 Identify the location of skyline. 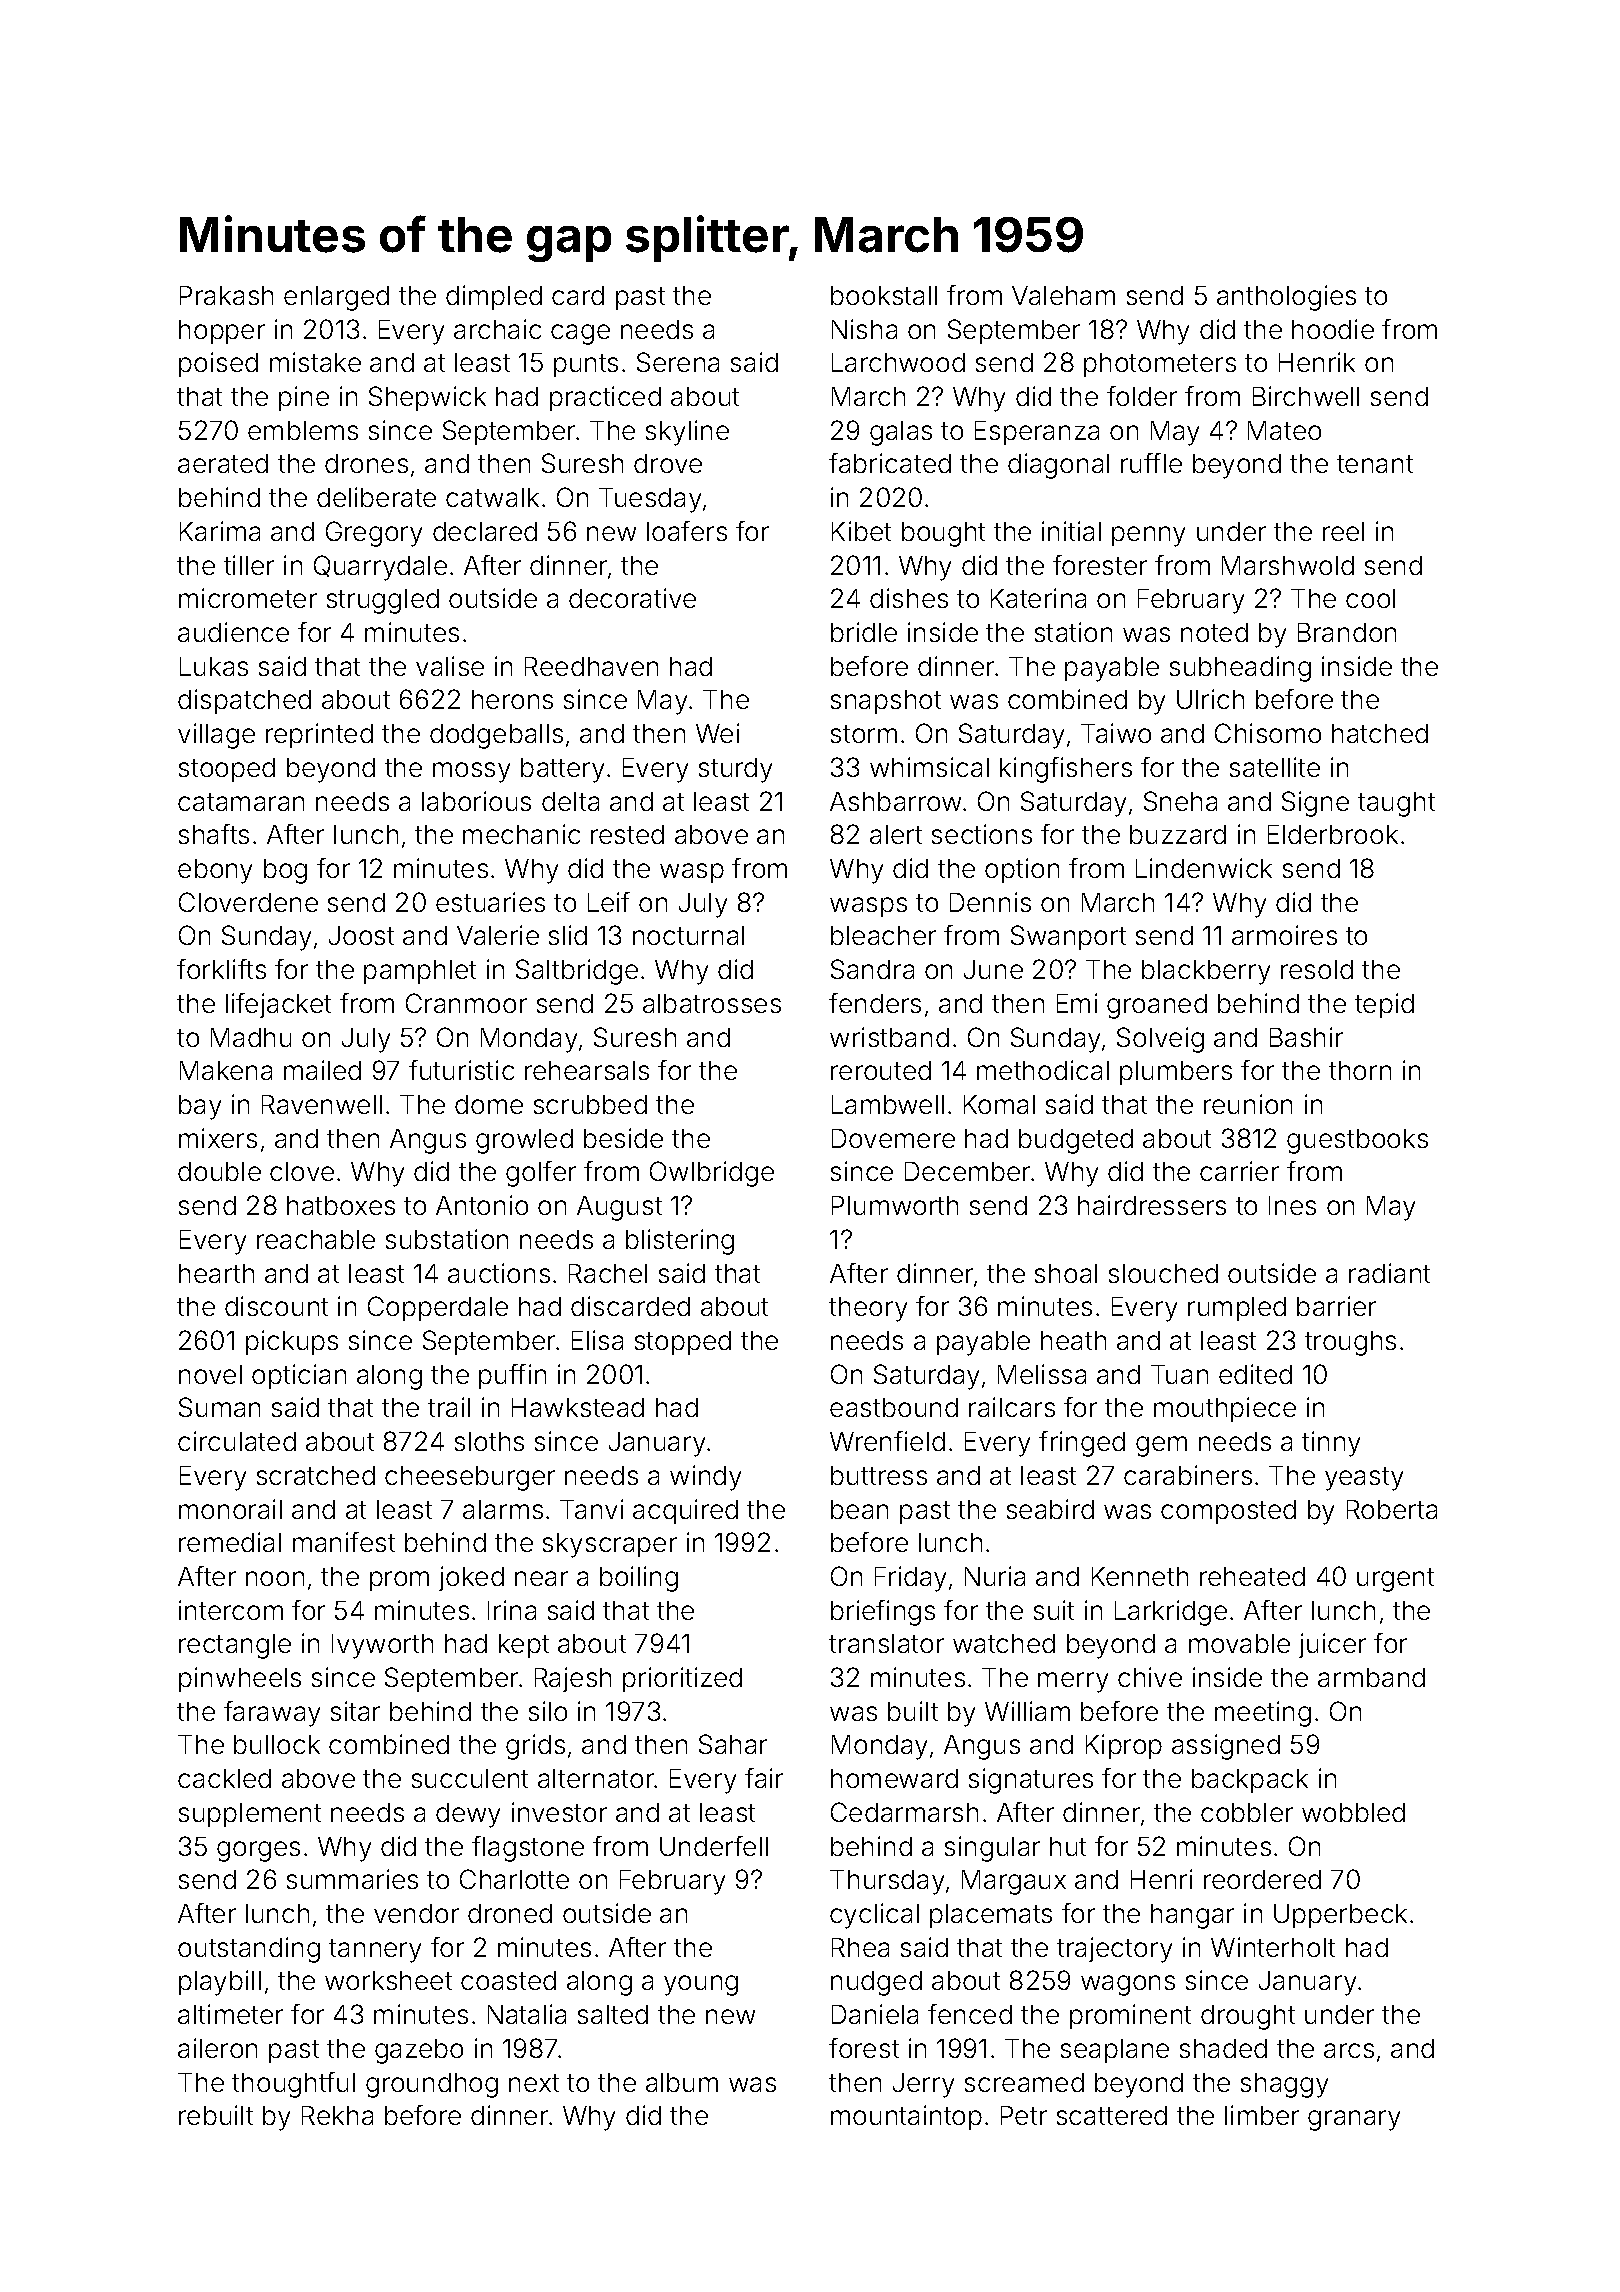
(687, 433).
